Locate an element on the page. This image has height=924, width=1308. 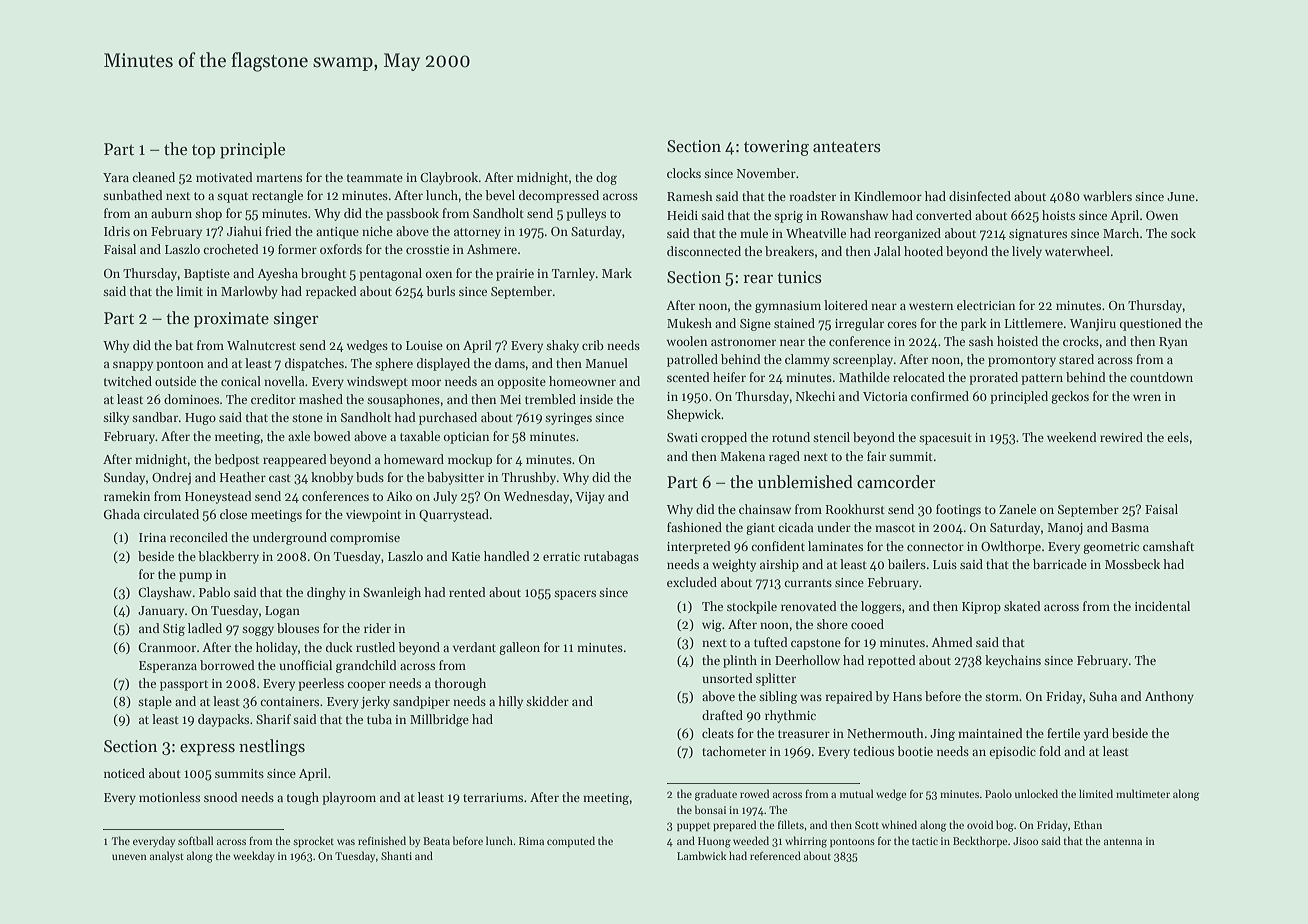
camshaft is located at coordinates (1168, 546).
